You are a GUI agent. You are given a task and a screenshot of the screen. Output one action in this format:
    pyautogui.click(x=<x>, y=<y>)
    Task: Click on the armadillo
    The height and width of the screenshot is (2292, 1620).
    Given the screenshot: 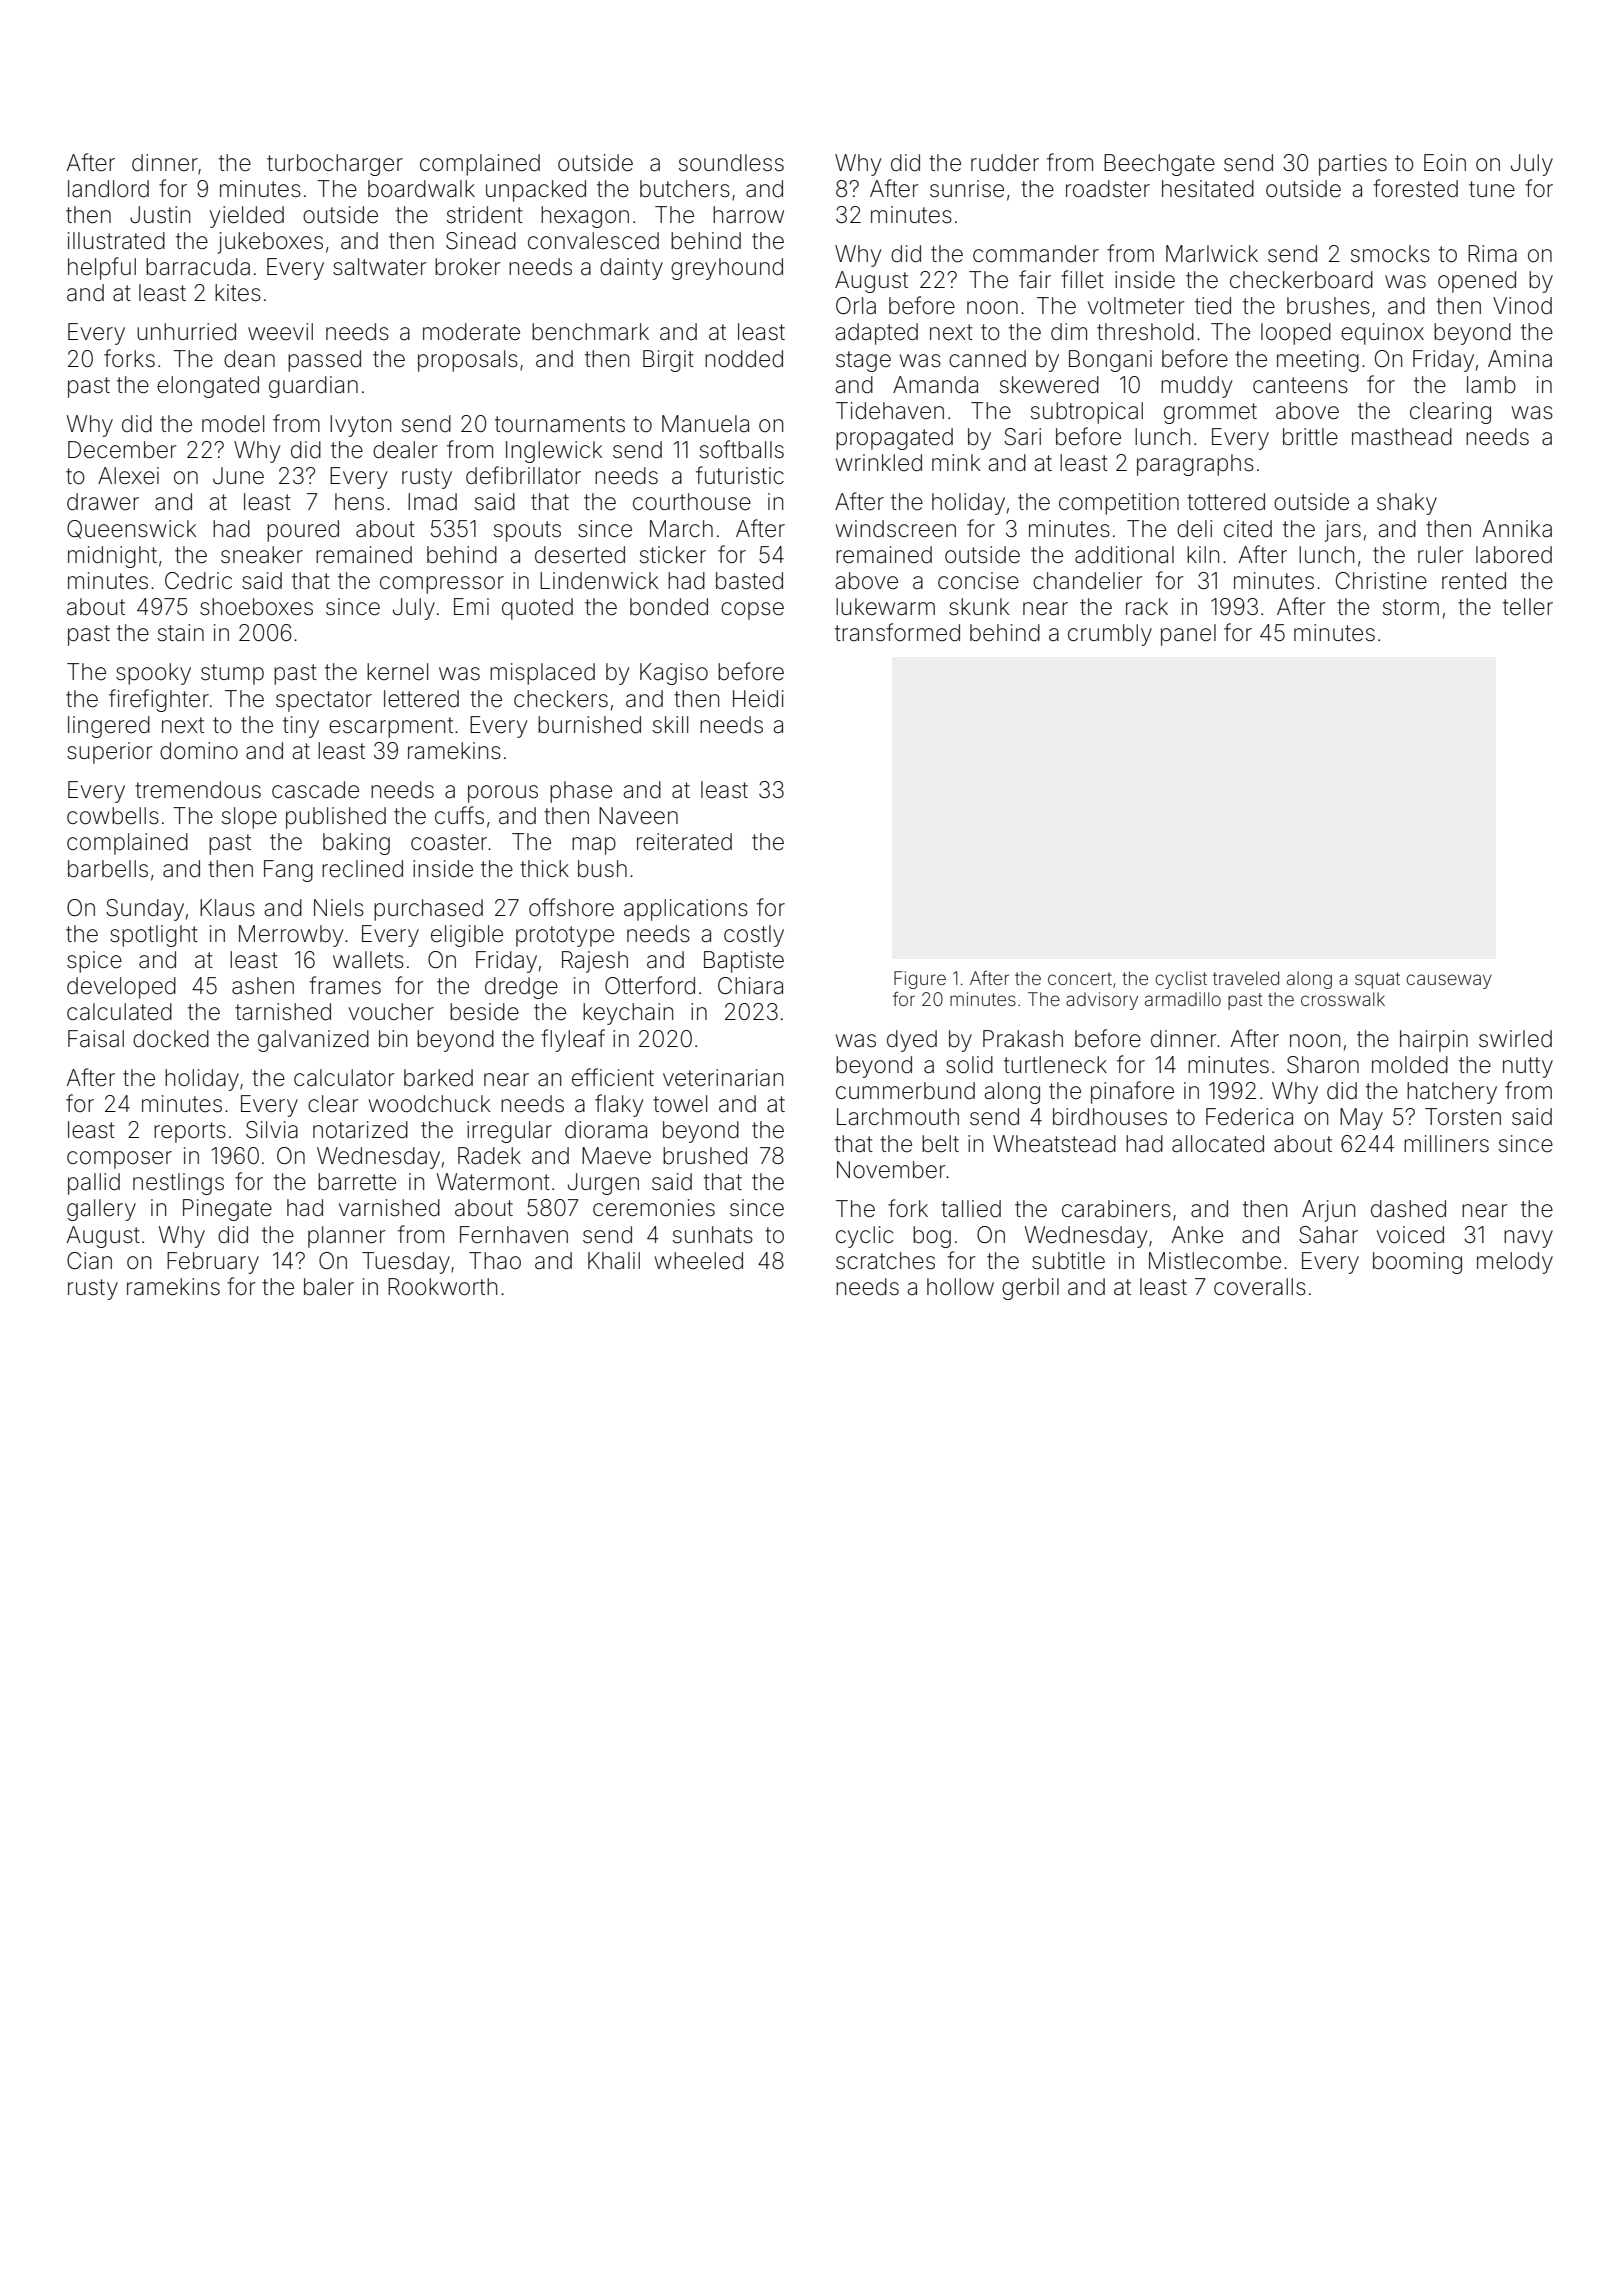 What is the action you would take?
    pyautogui.click(x=1183, y=999)
